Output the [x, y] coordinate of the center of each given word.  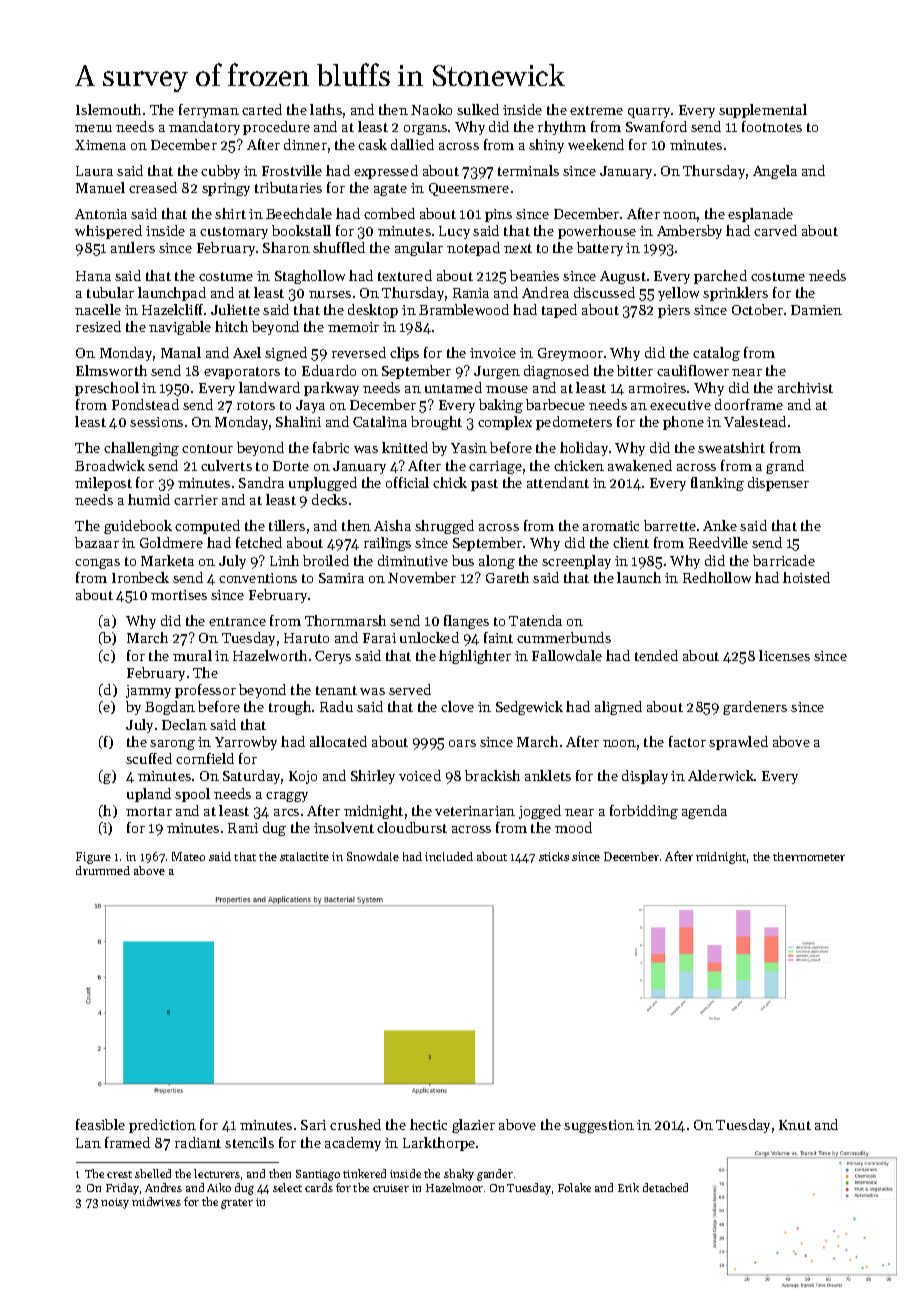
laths [326, 109]
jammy [148, 691]
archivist [805, 387]
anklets [548, 775]
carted [262, 109]
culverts [226, 465]
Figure [93, 858]
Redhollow [717, 577]
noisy [115, 1203]
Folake [574, 1187]
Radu [336, 706]
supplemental [763, 111]
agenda [704, 812]
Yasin [469, 448]
